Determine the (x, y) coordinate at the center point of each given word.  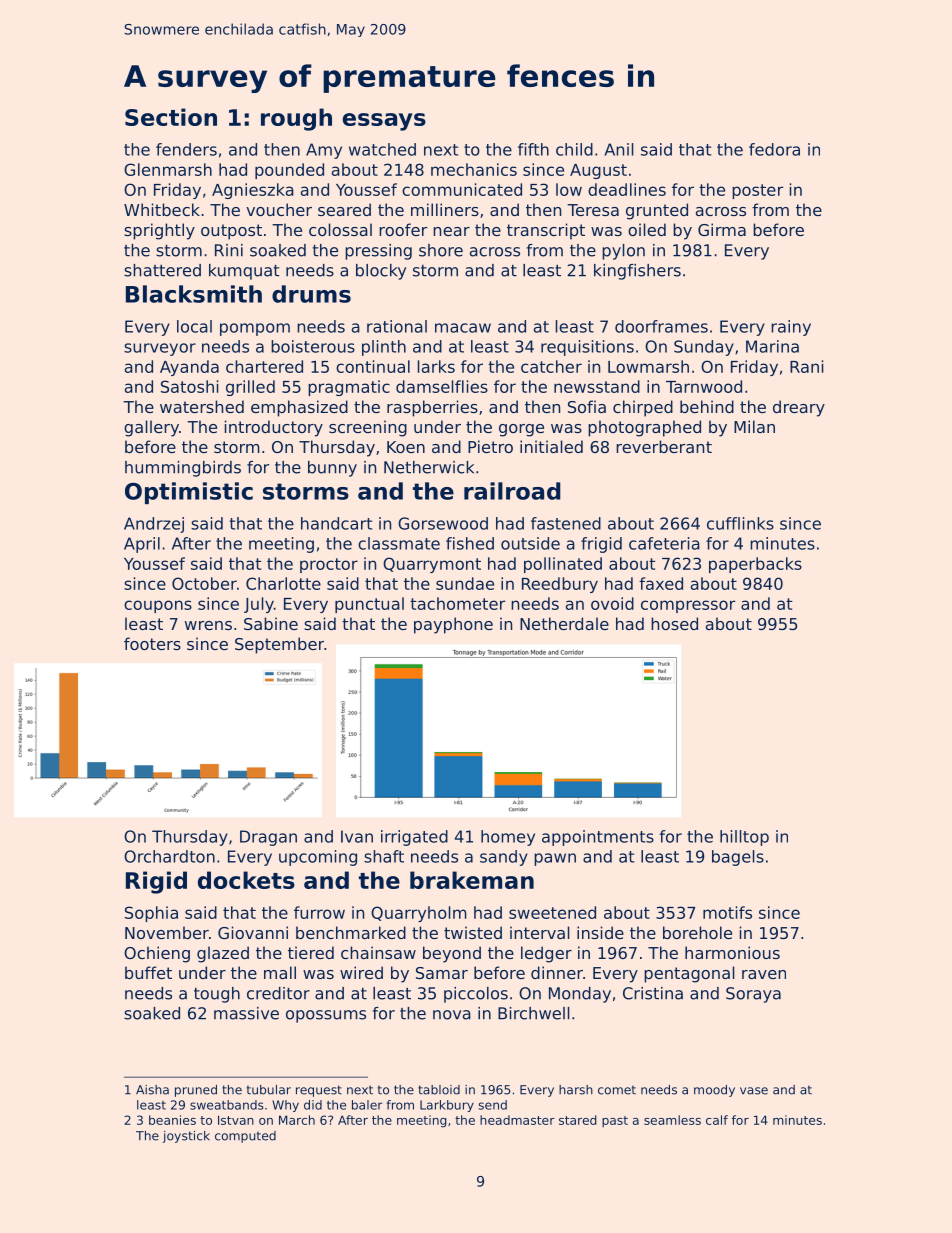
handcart (336, 523)
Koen (406, 447)
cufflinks (740, 523)
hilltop (744, 838)
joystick (186, 1137)
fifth (533, 149)
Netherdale (564, 623)
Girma (722, 229)
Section (171, 117)
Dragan (268, 838)
